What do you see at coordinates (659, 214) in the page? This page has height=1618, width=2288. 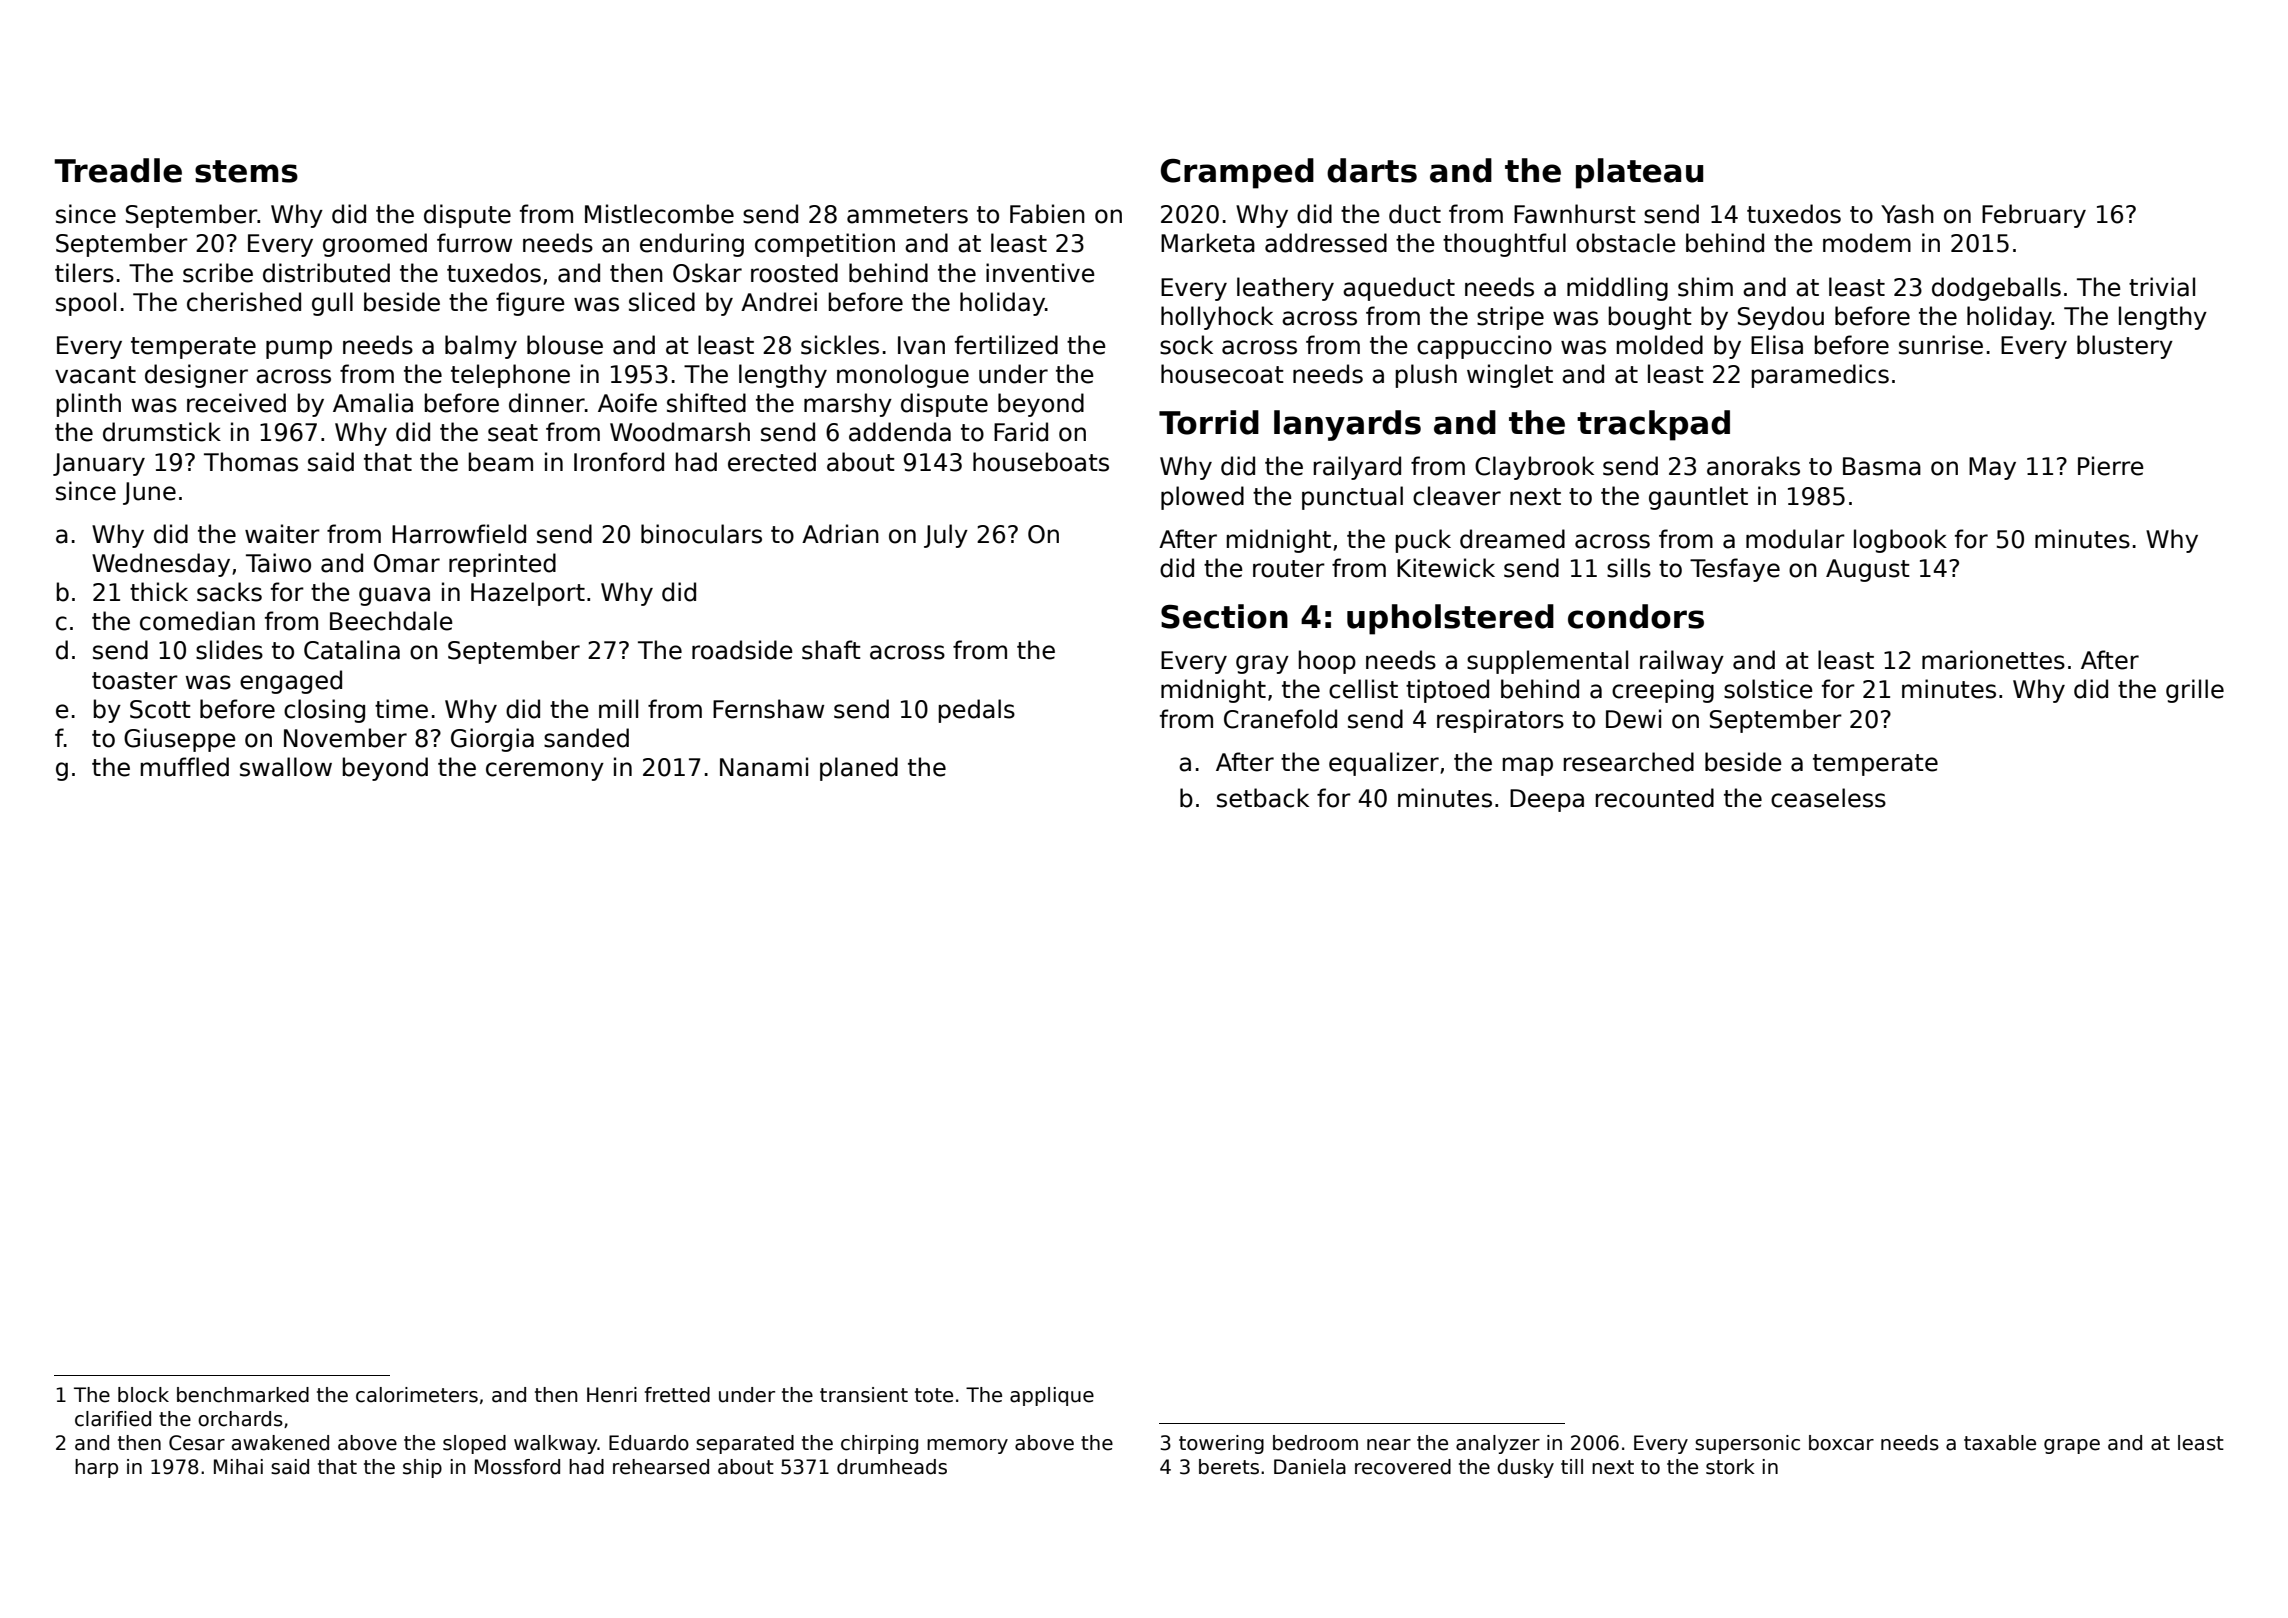 I see `Mistlecombe` at bounding box center [659, 214].
